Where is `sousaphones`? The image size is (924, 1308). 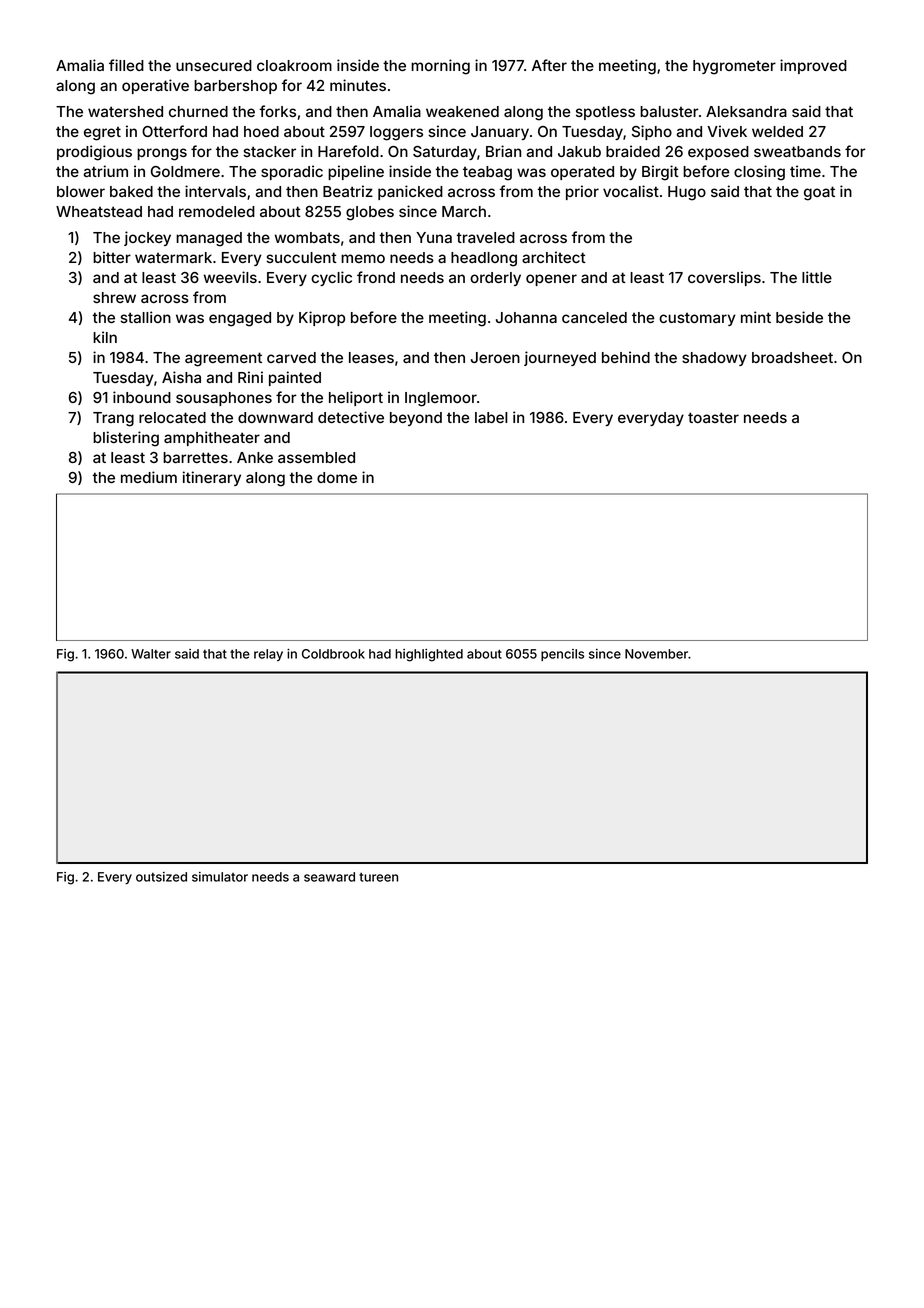 sousaphones is located at coordinates (224, 399).
